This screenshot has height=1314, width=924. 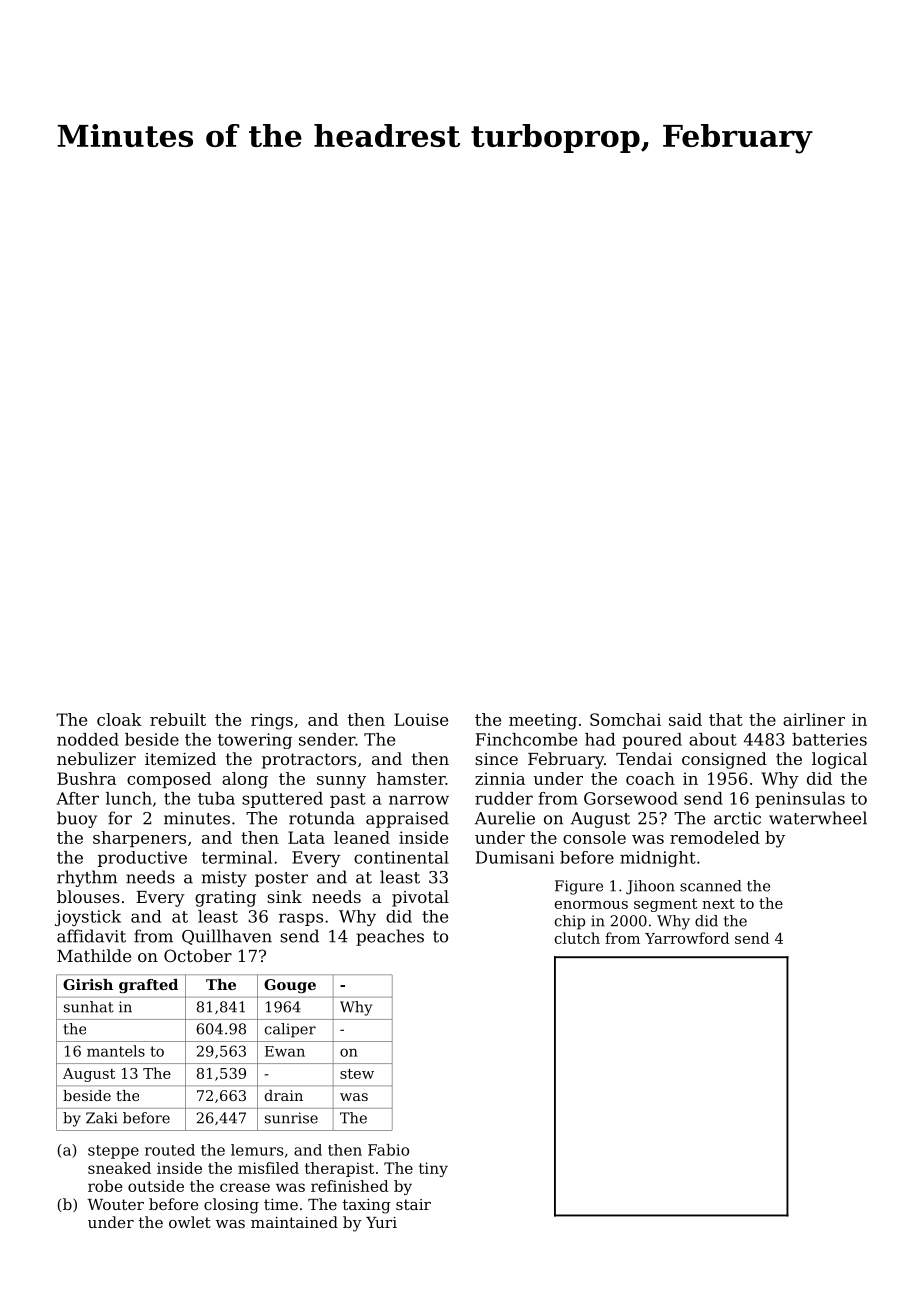 What do you see at coordinates (685, 719) in the screenshot?
I see `said` at bounding box center [685, 719].
